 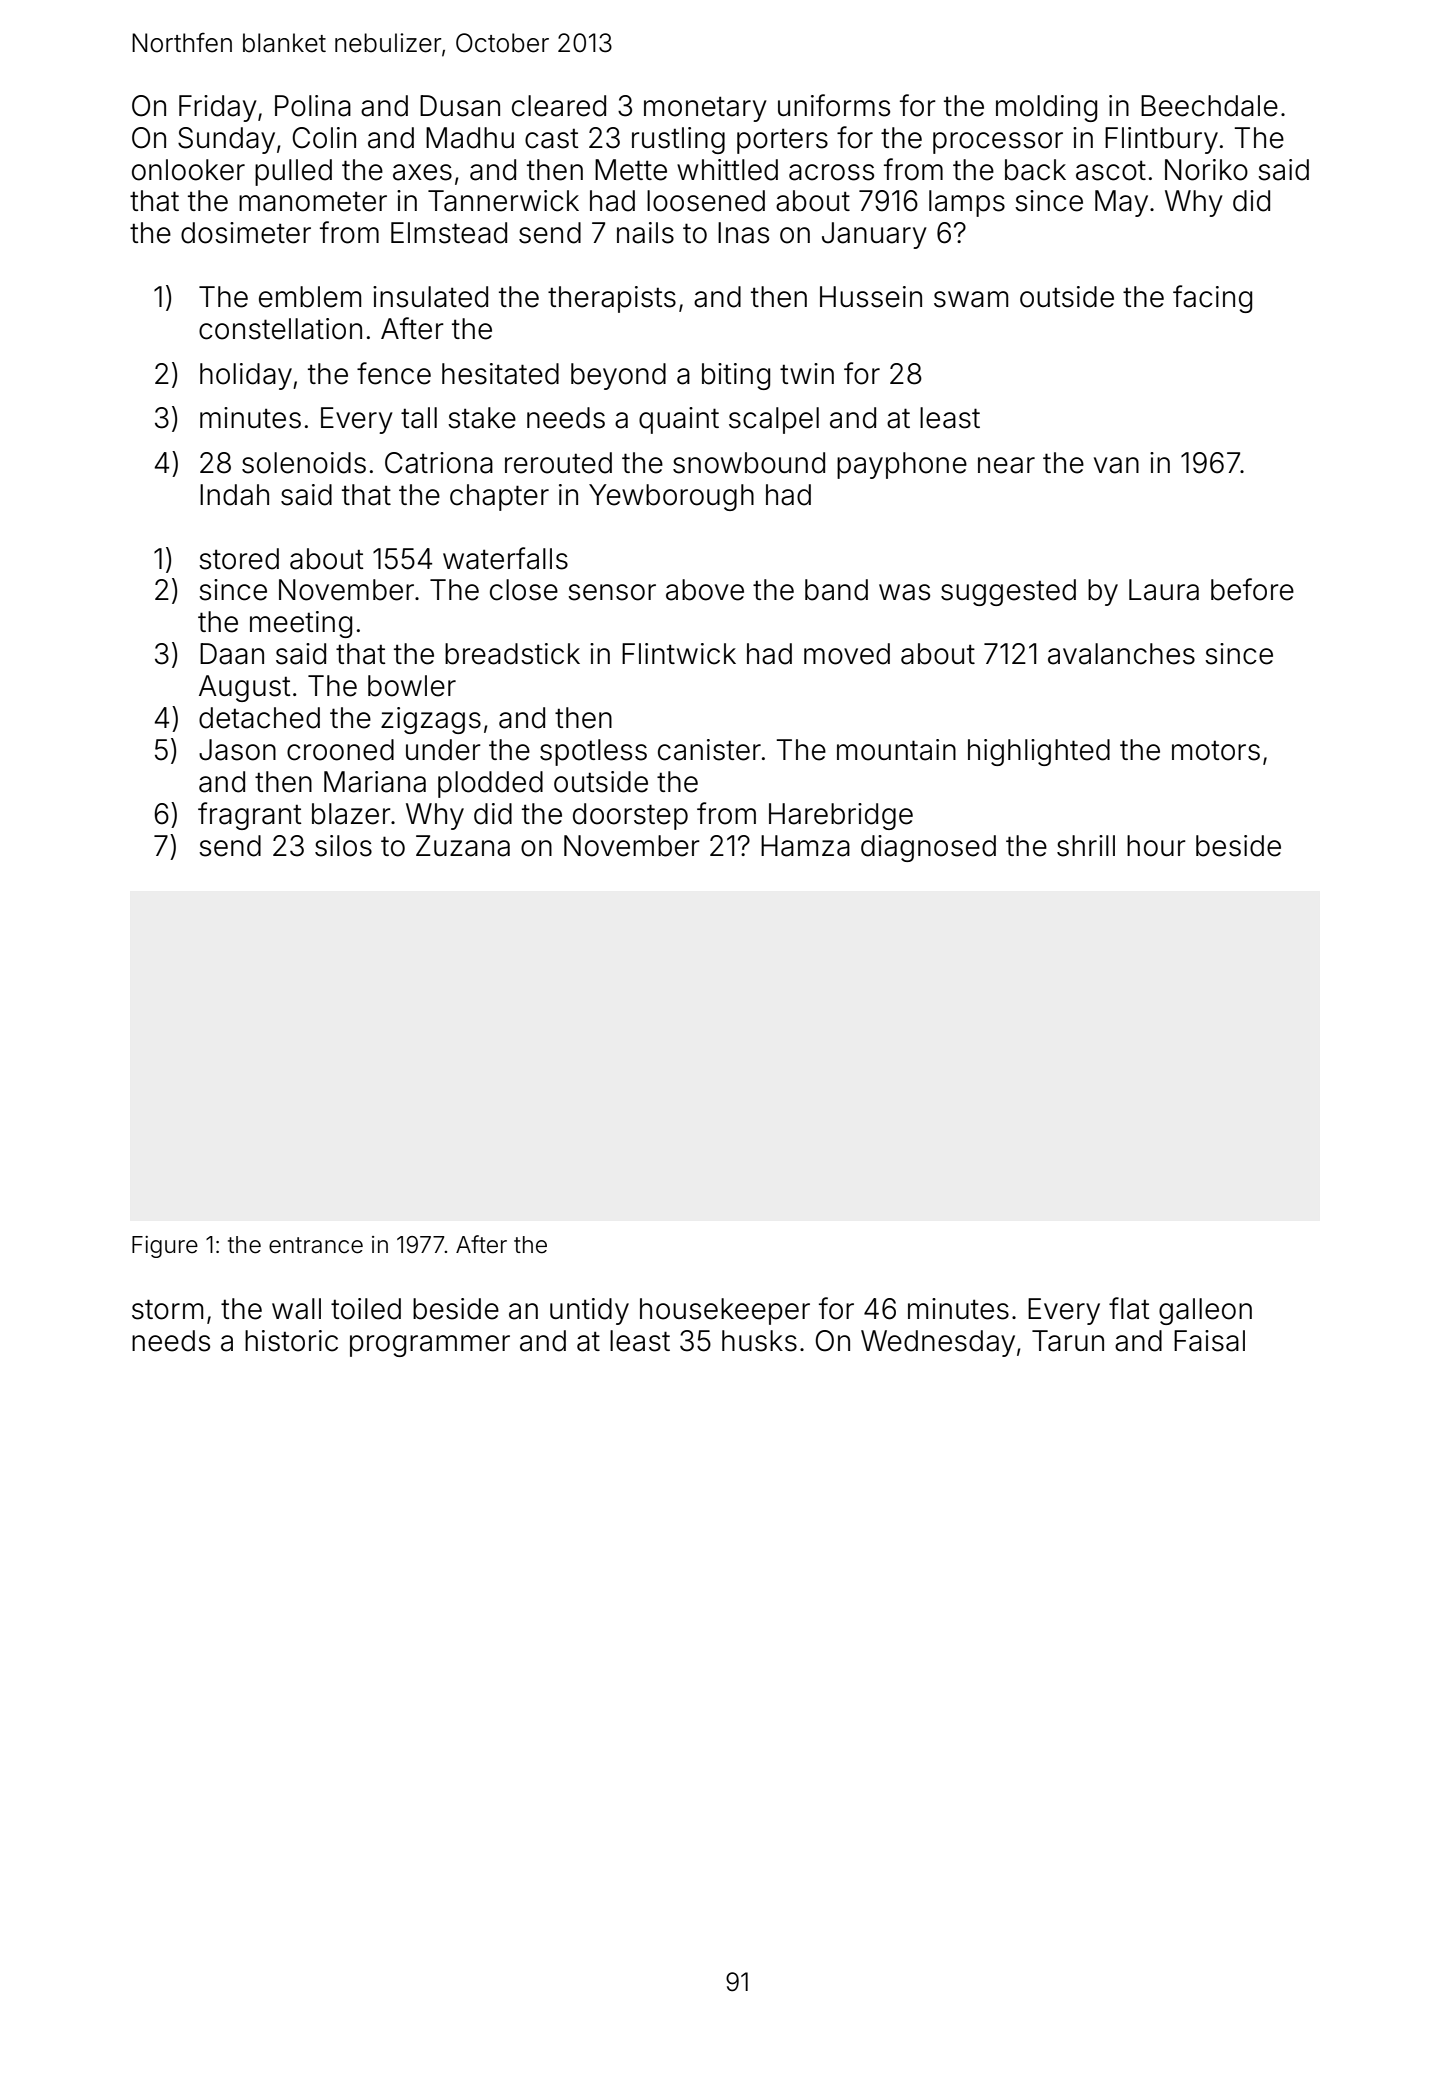 What do you see at coordinates (709, 750) in the screenshot?
I see `canister` at bounding box center [709, 750].
